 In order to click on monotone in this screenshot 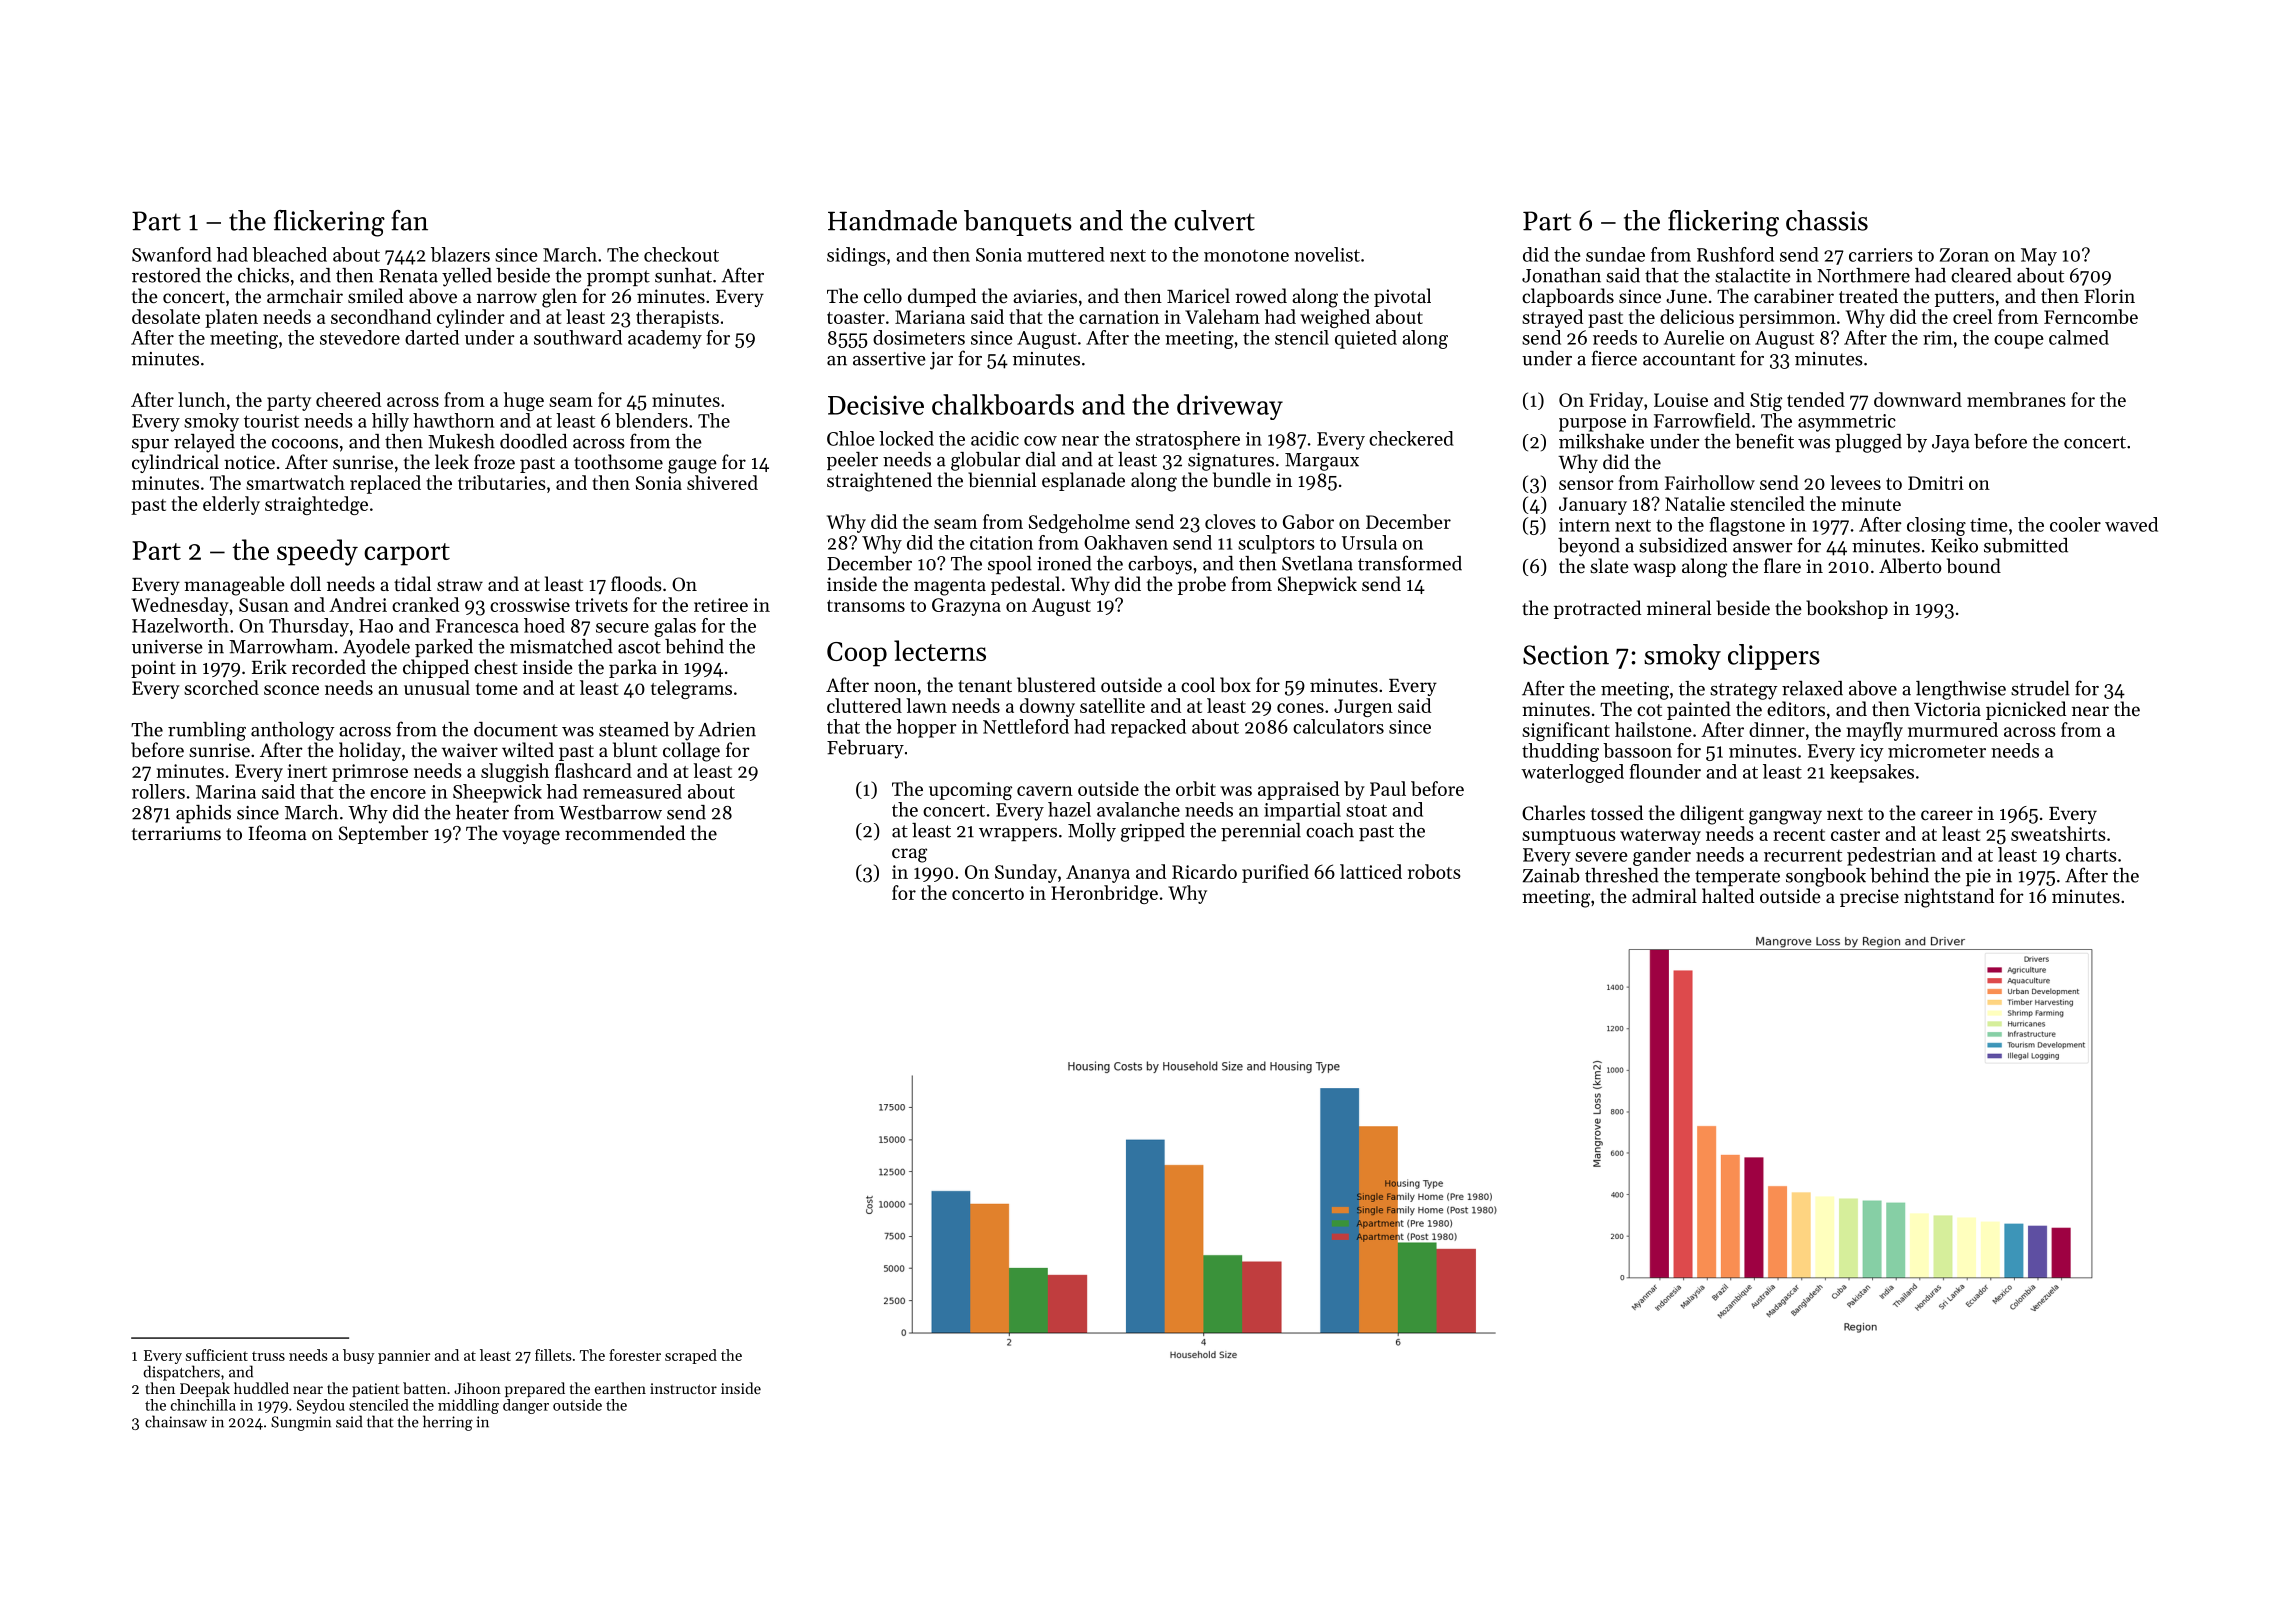, I will do `click(1246, 256)`.
